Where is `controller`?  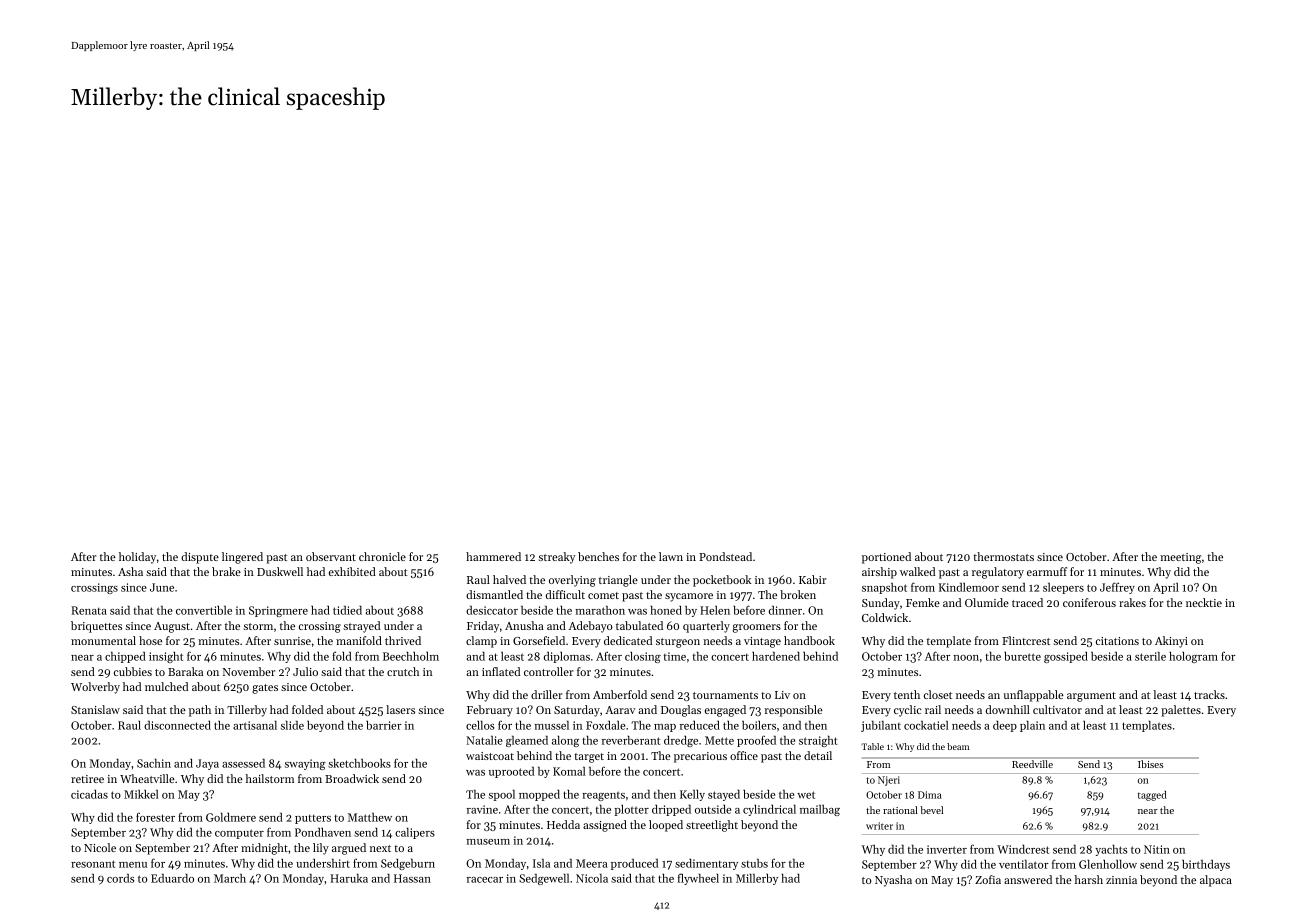
controller is located at coordinates (548, 671).
